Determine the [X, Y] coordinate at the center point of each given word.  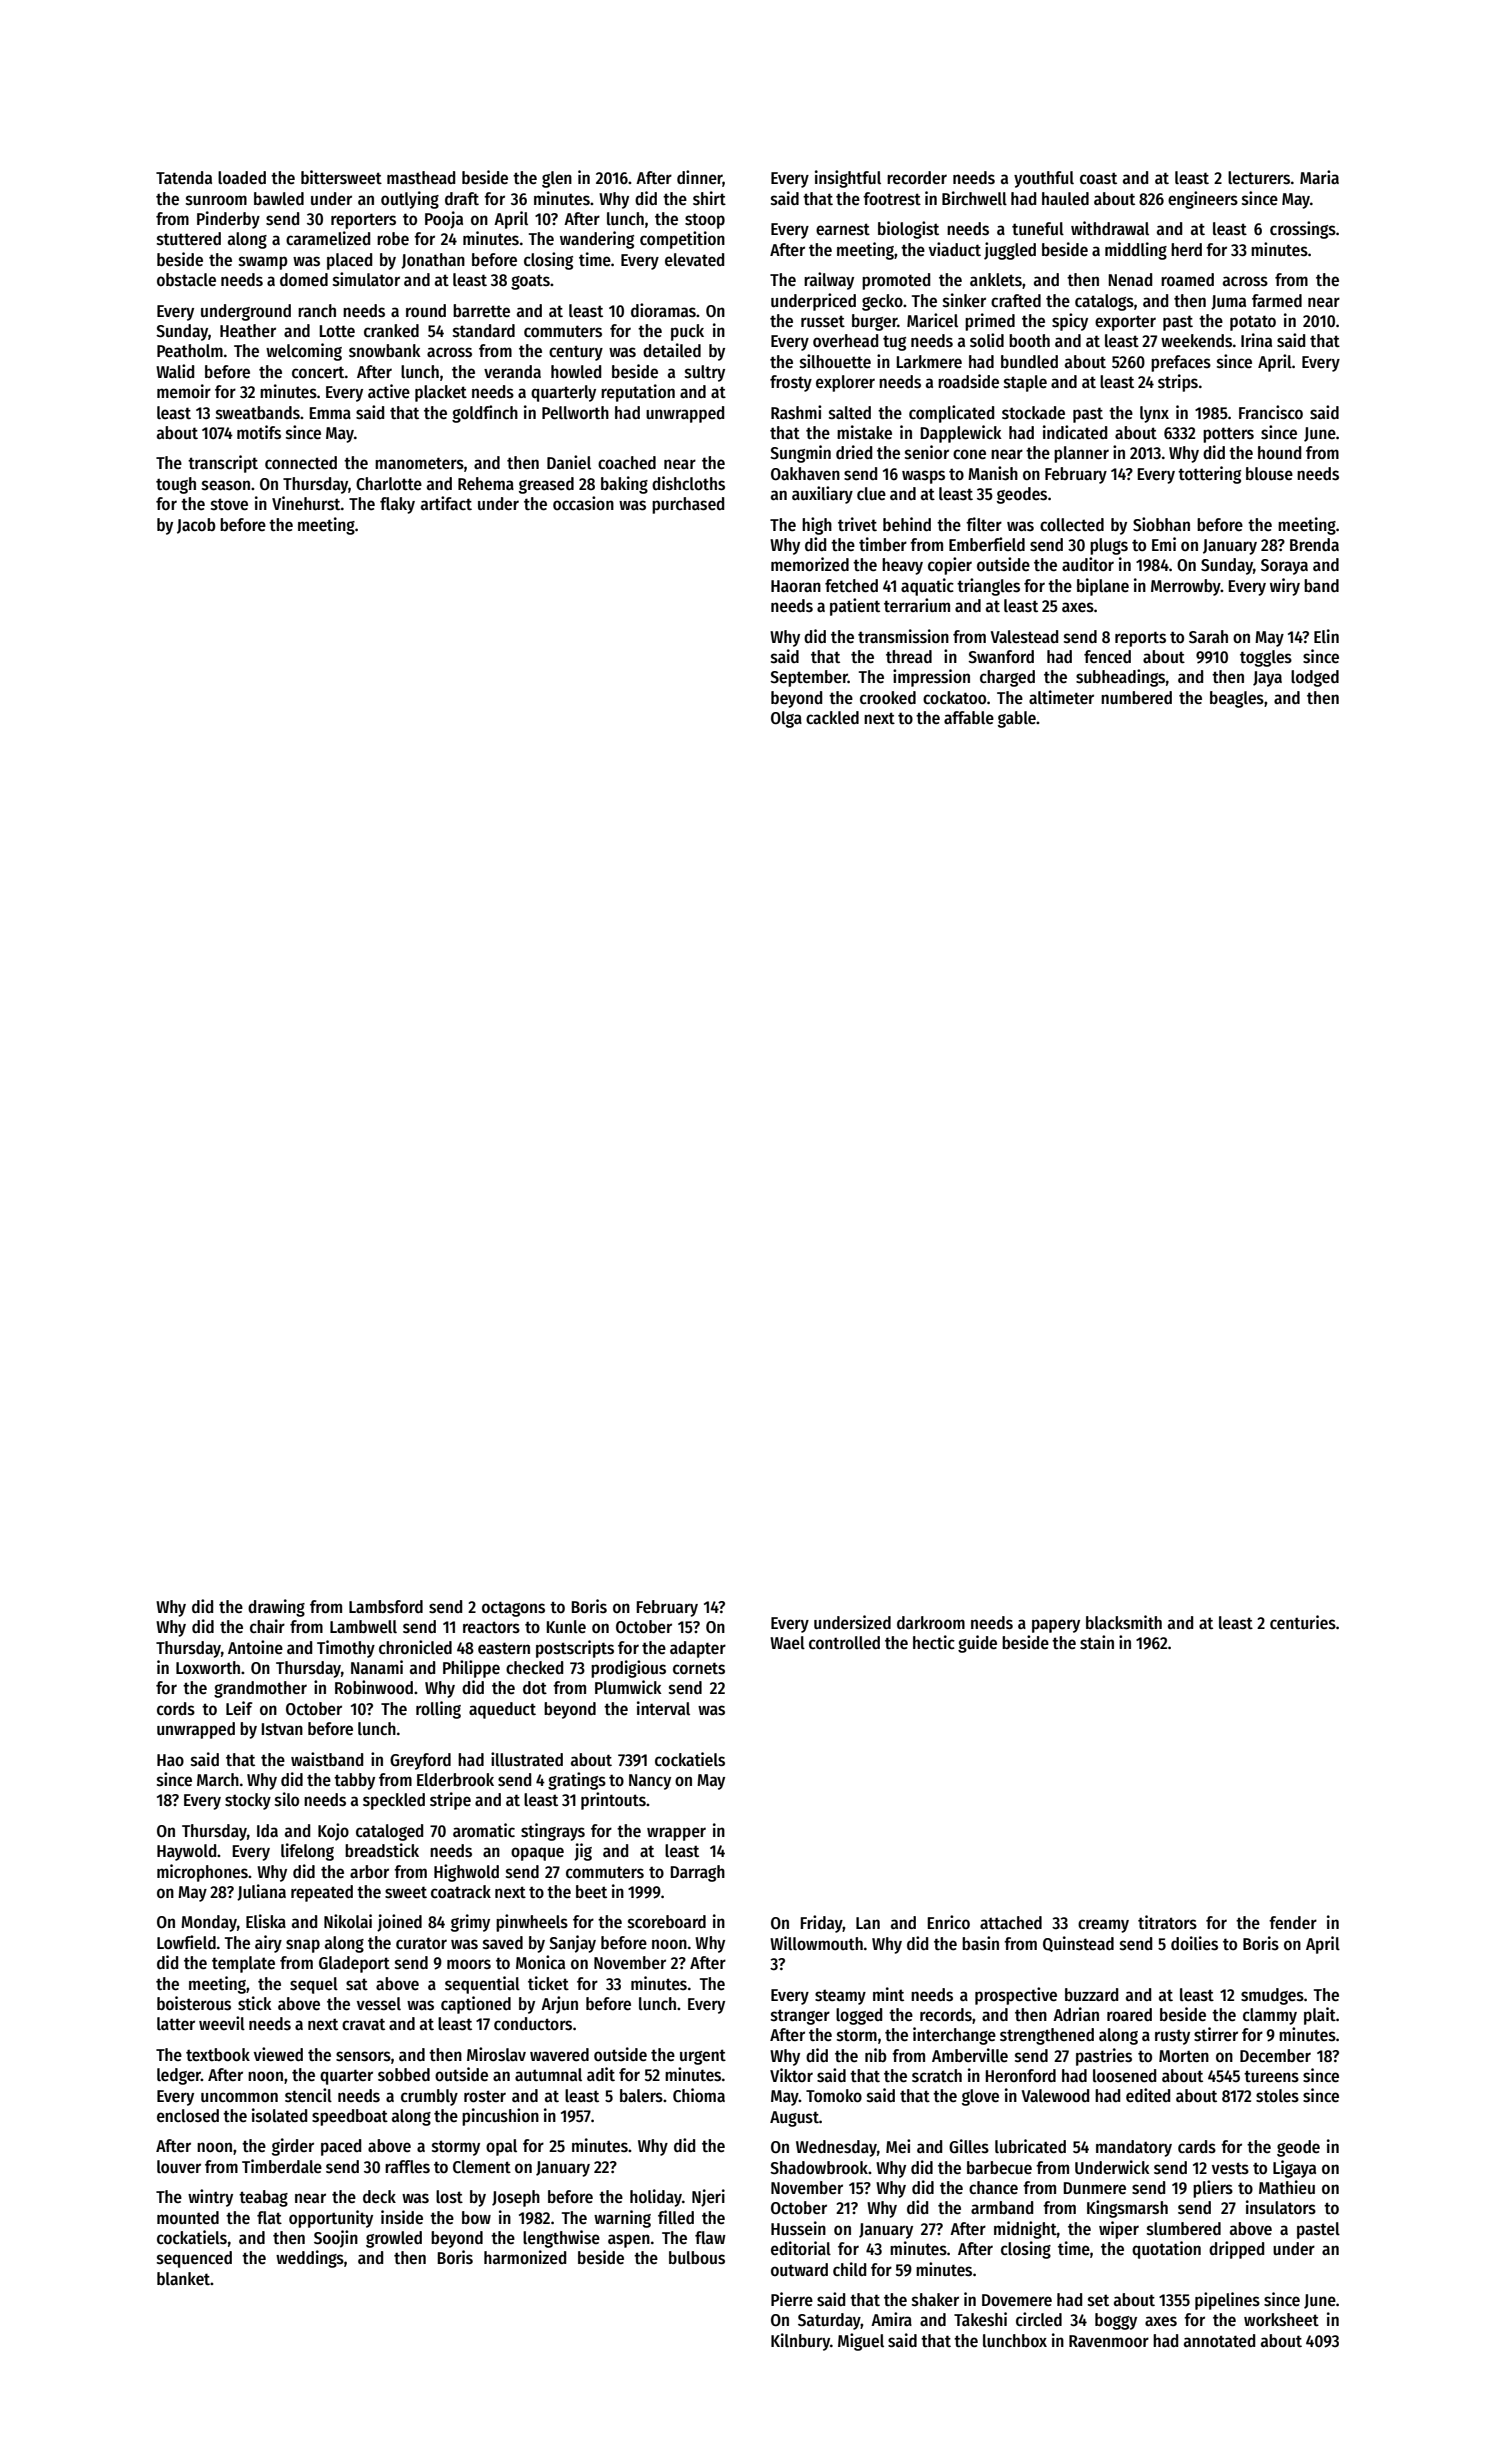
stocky [248, 1801]
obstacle [186, 280]
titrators [1167, 1922]
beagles [1237, 699]
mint [888, 1994]
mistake [864, 432]
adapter [698, 1649]
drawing [276, 1608]
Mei [898, 2146]
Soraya [1284, 567]
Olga [786, 719]
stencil [308, 2095]
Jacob [196, 526]
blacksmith [1124, 1622]
